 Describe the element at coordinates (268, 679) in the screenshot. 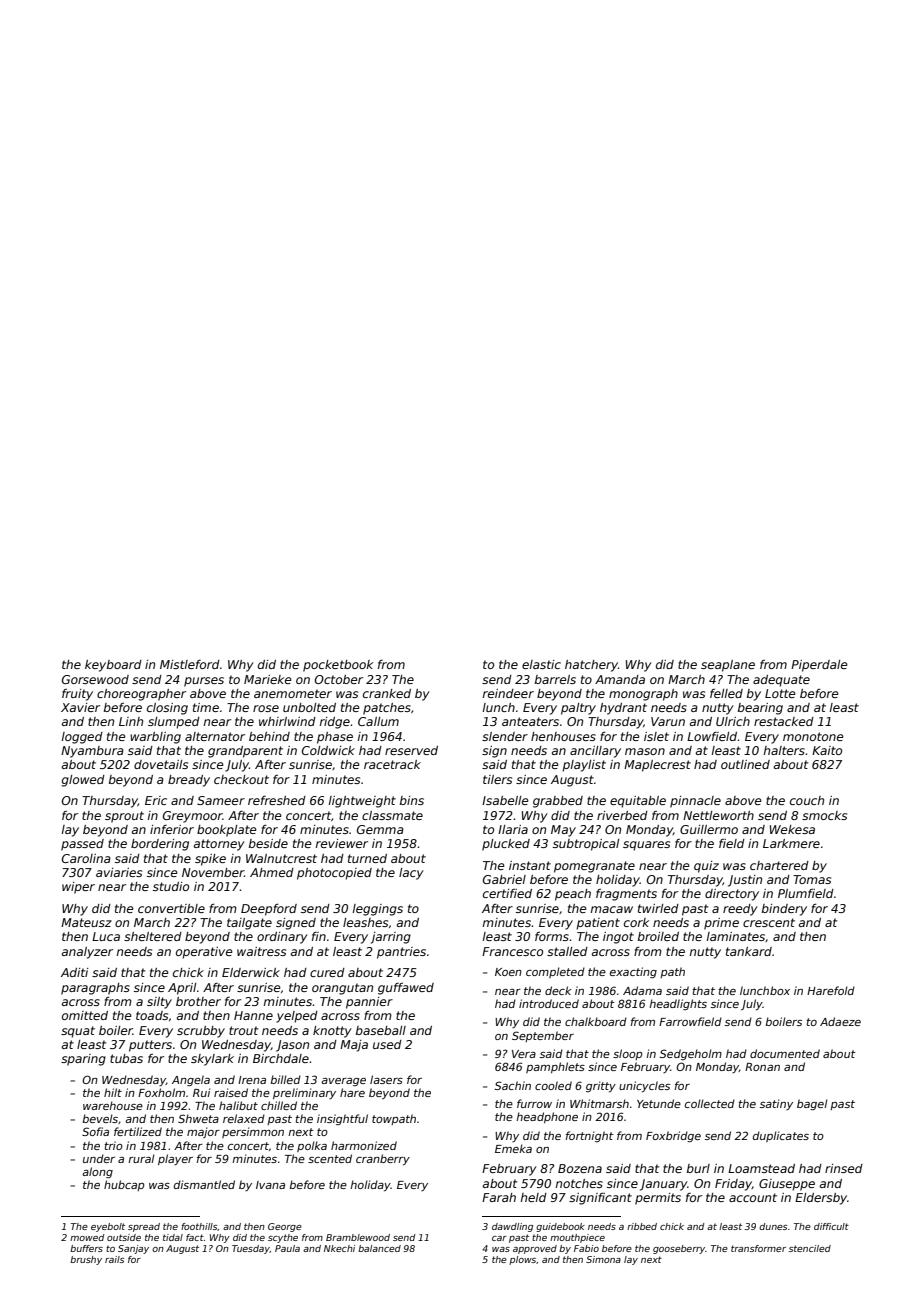

I see `Marieke` at that location.
